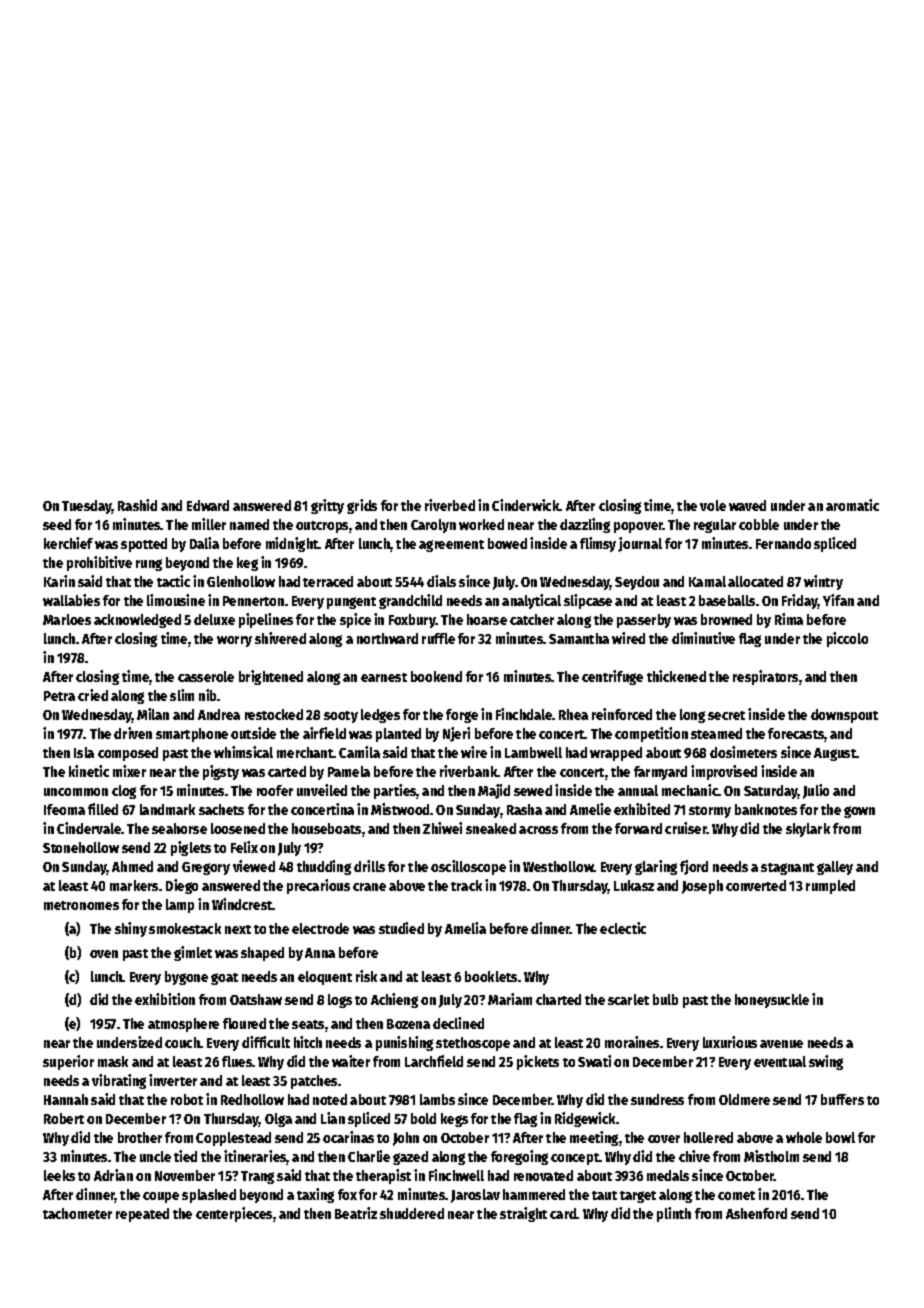  Describe the element at coordinates (87, 507) in the document. I see `Tuesday` at that location.
